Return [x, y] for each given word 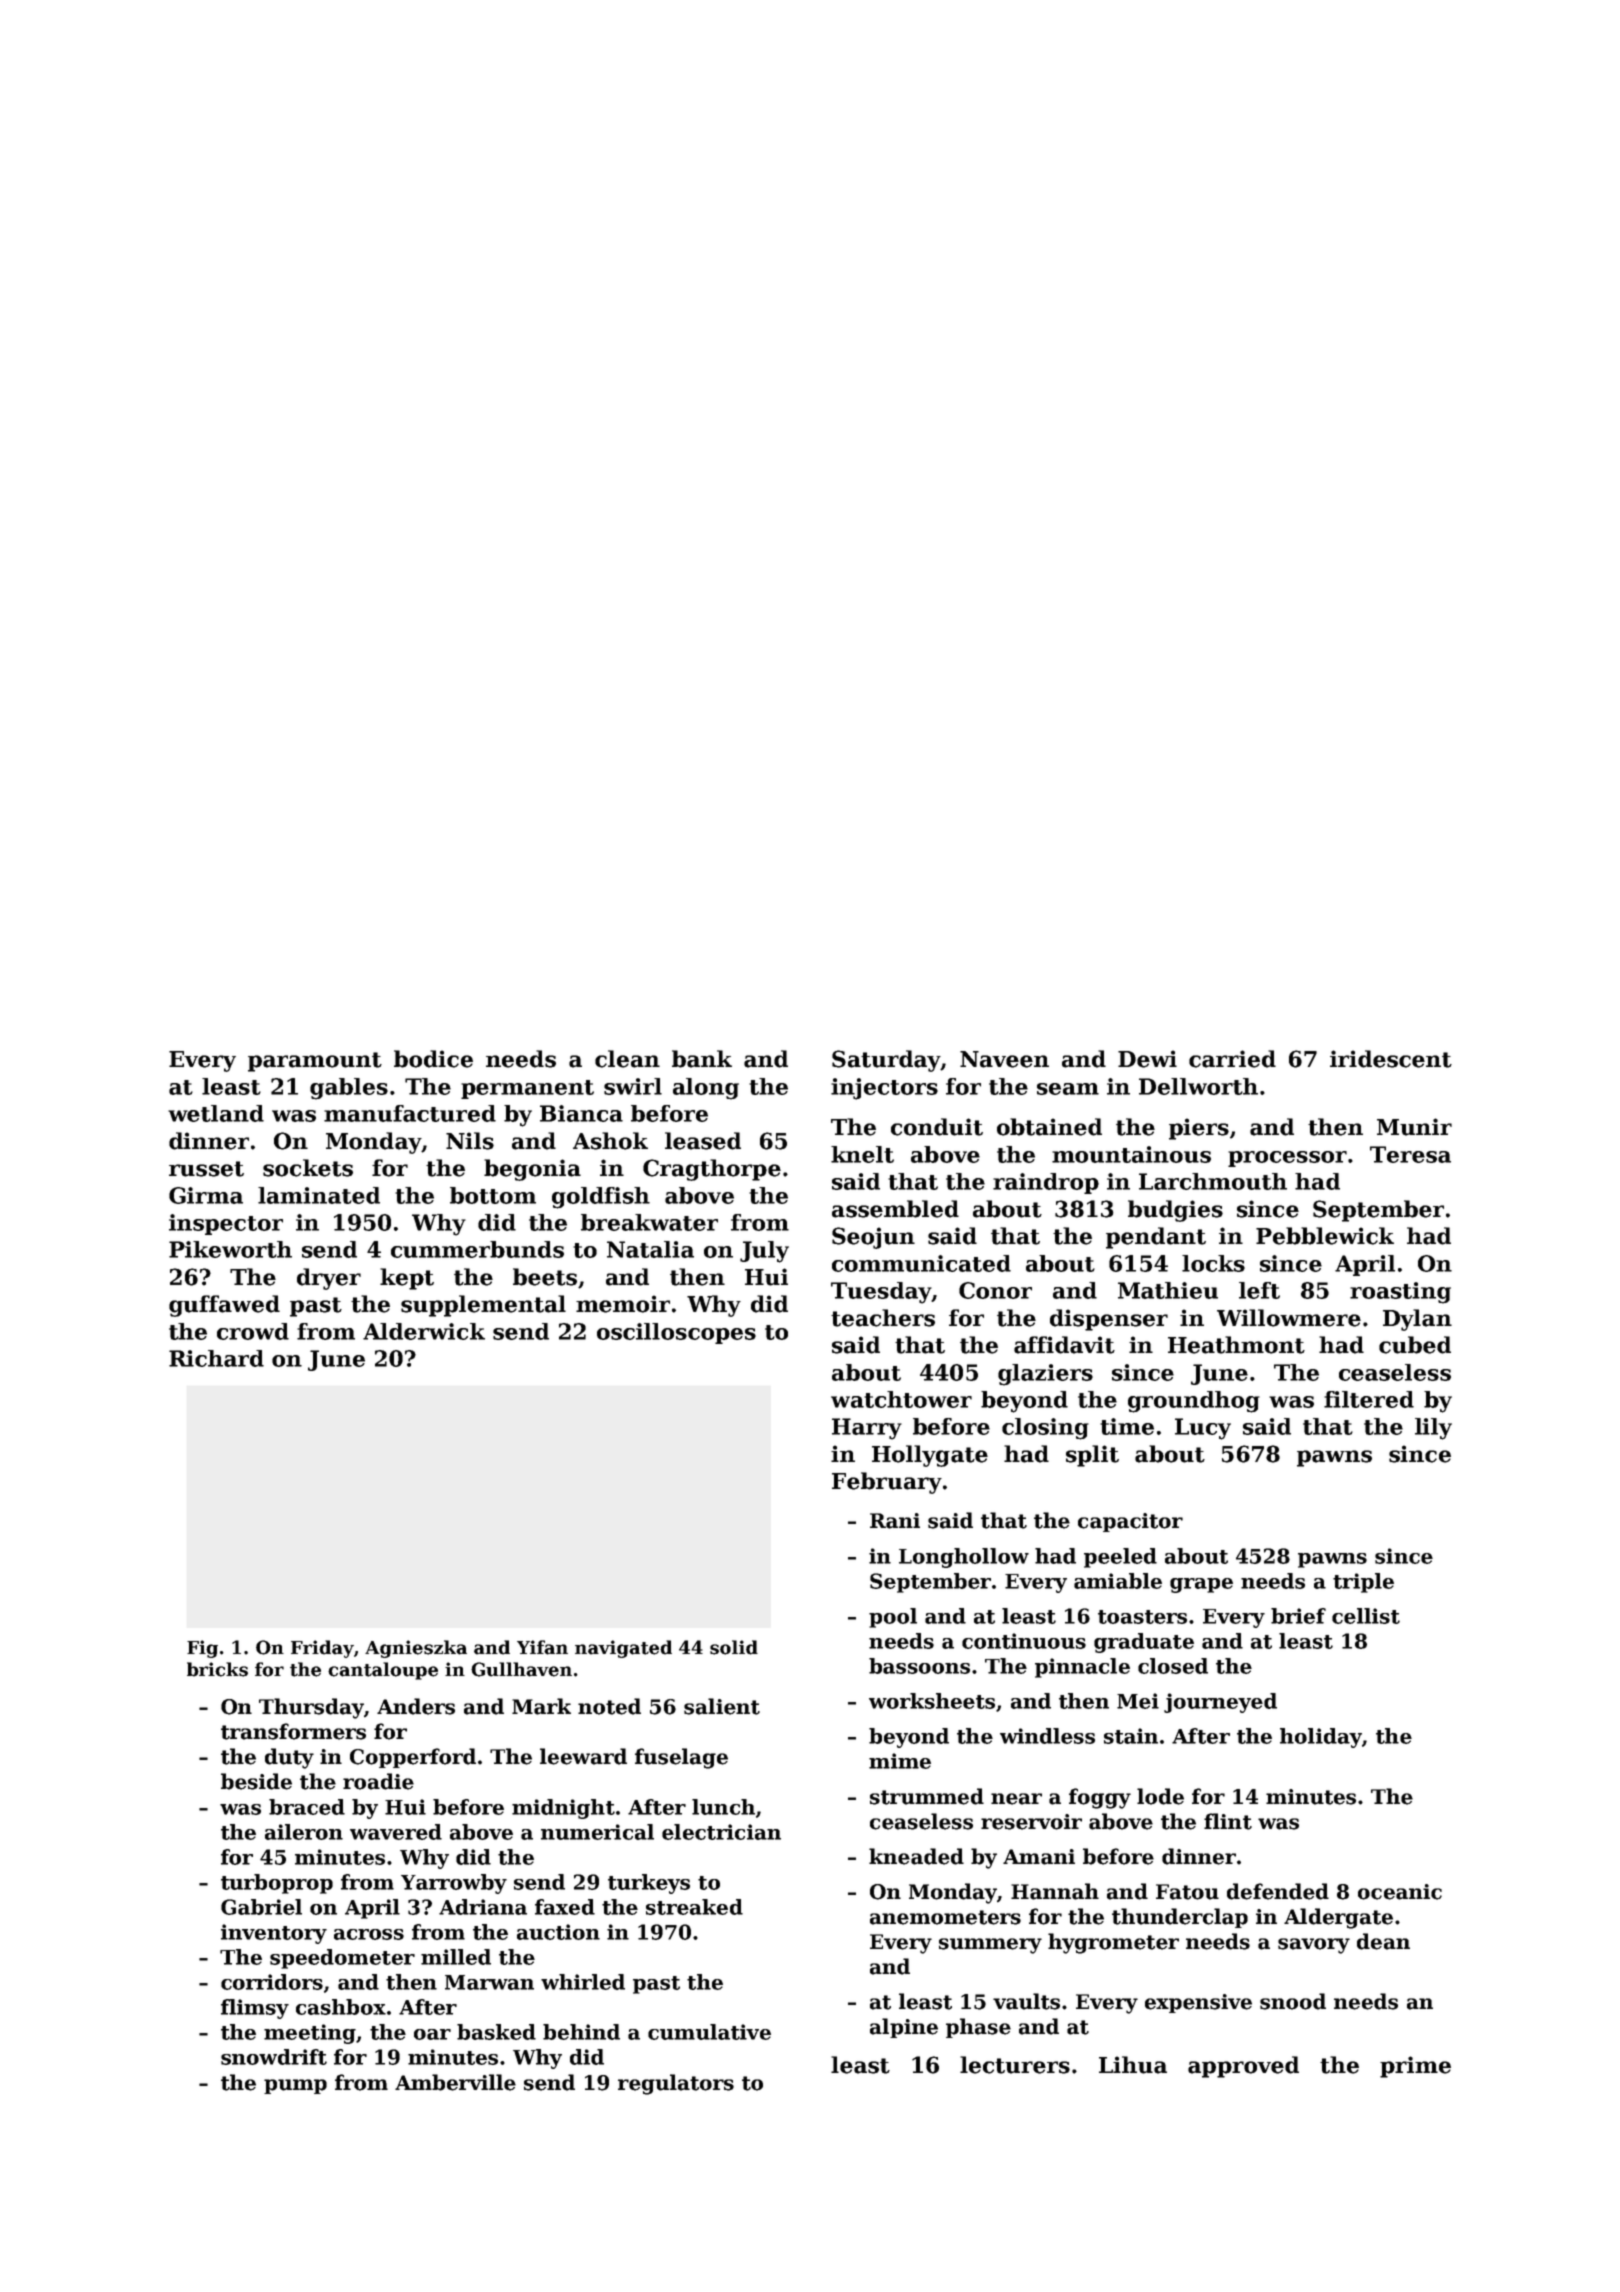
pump [295, 2086]
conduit [937, 1127]
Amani [1039, 1857]
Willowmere [1289, 1318]
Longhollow [964, 1558]
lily [1433, 1429]
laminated [319, 1195]
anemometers [945, 1917]
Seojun [873, 1238]
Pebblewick [1325, 1236]
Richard [216, 1358]
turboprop [277, 1884]
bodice [433, 1059]
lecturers [1015, 2065]
